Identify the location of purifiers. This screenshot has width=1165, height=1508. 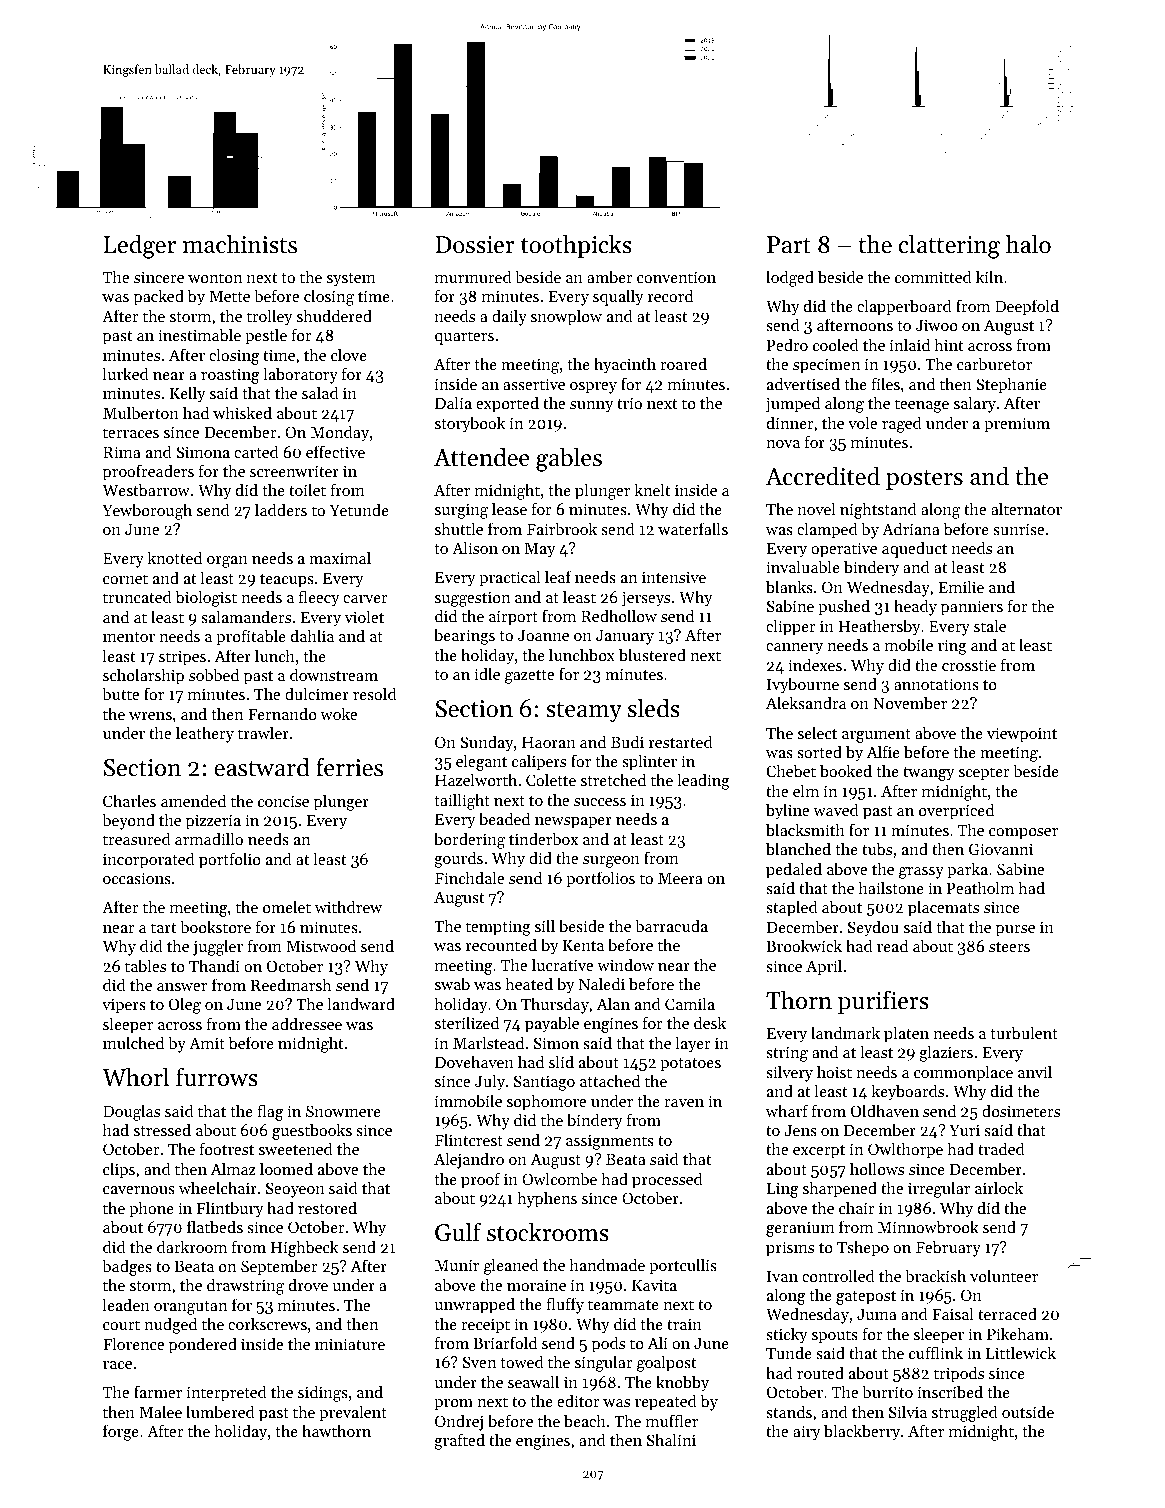
(883, 1002).
